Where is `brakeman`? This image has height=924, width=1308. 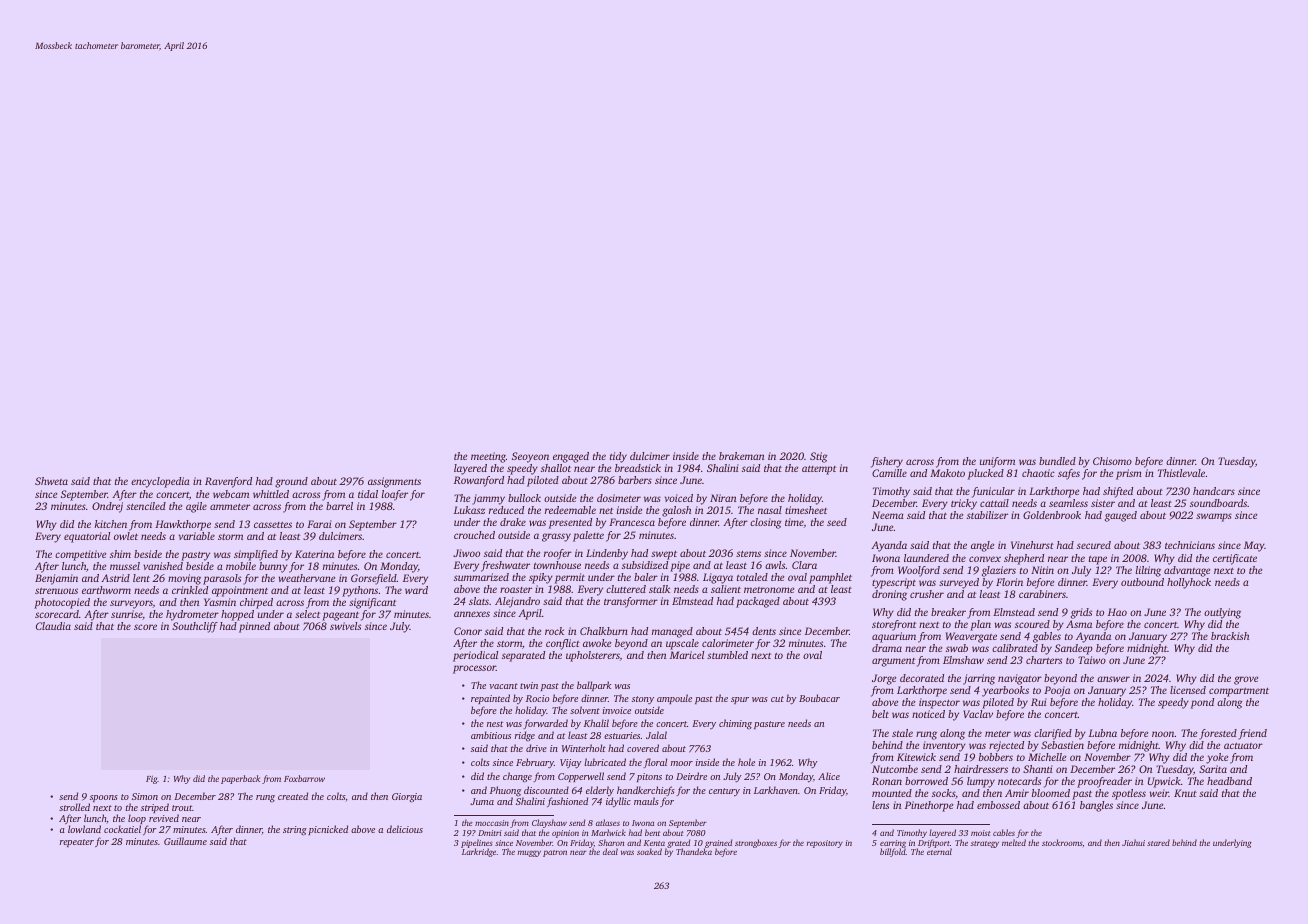 brakeman is located at coordinates (741, 456).
